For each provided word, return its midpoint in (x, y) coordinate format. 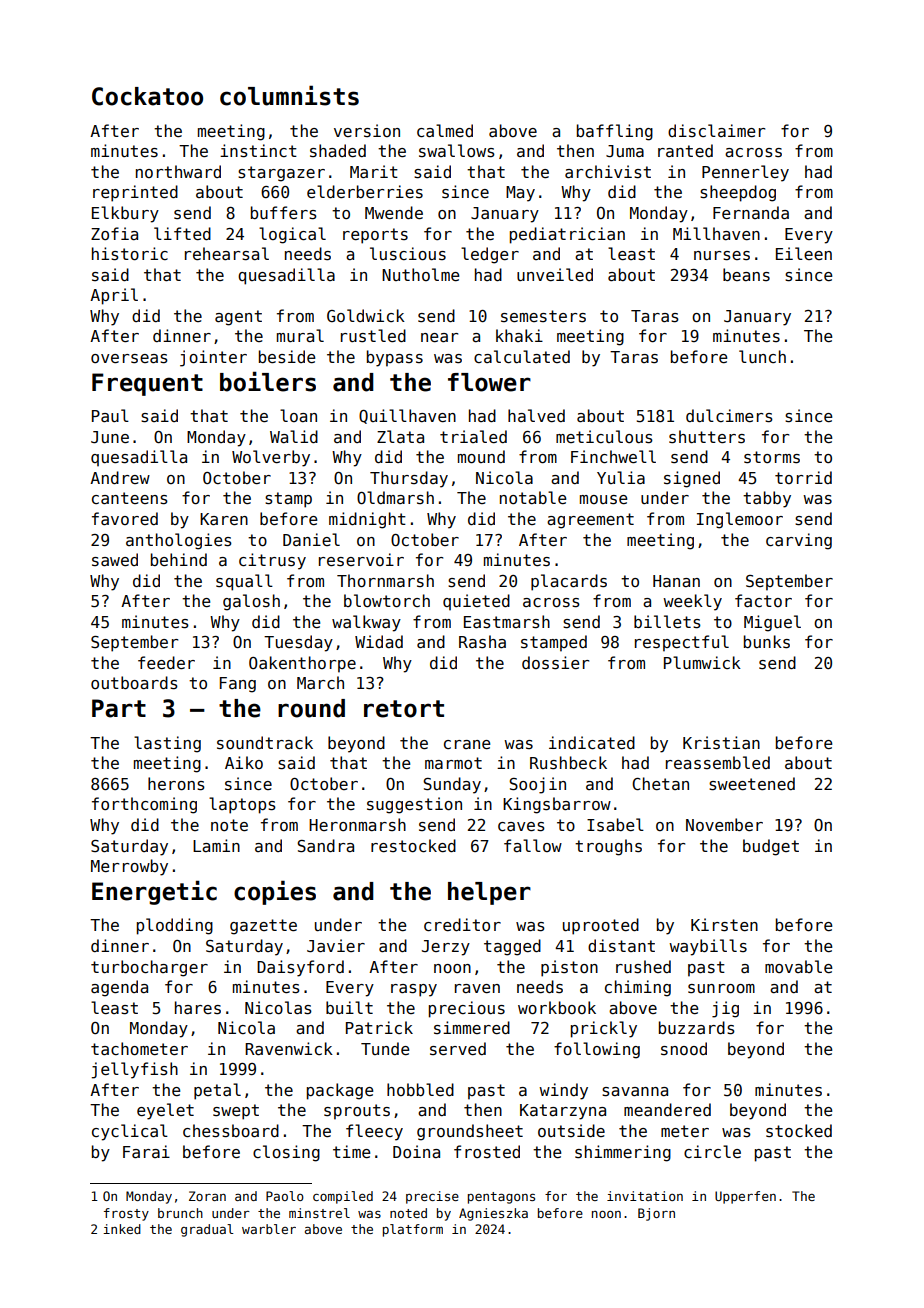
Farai (146, 1151)
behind (179, 559)
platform (413, 1230)
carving (799, 541)
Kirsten (724, 925)
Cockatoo (147, 96)
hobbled (420, 1089)
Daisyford (300, 968)
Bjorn (656, 1214)
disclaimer (716, 130)
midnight (367, 520)
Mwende (394, 212)
